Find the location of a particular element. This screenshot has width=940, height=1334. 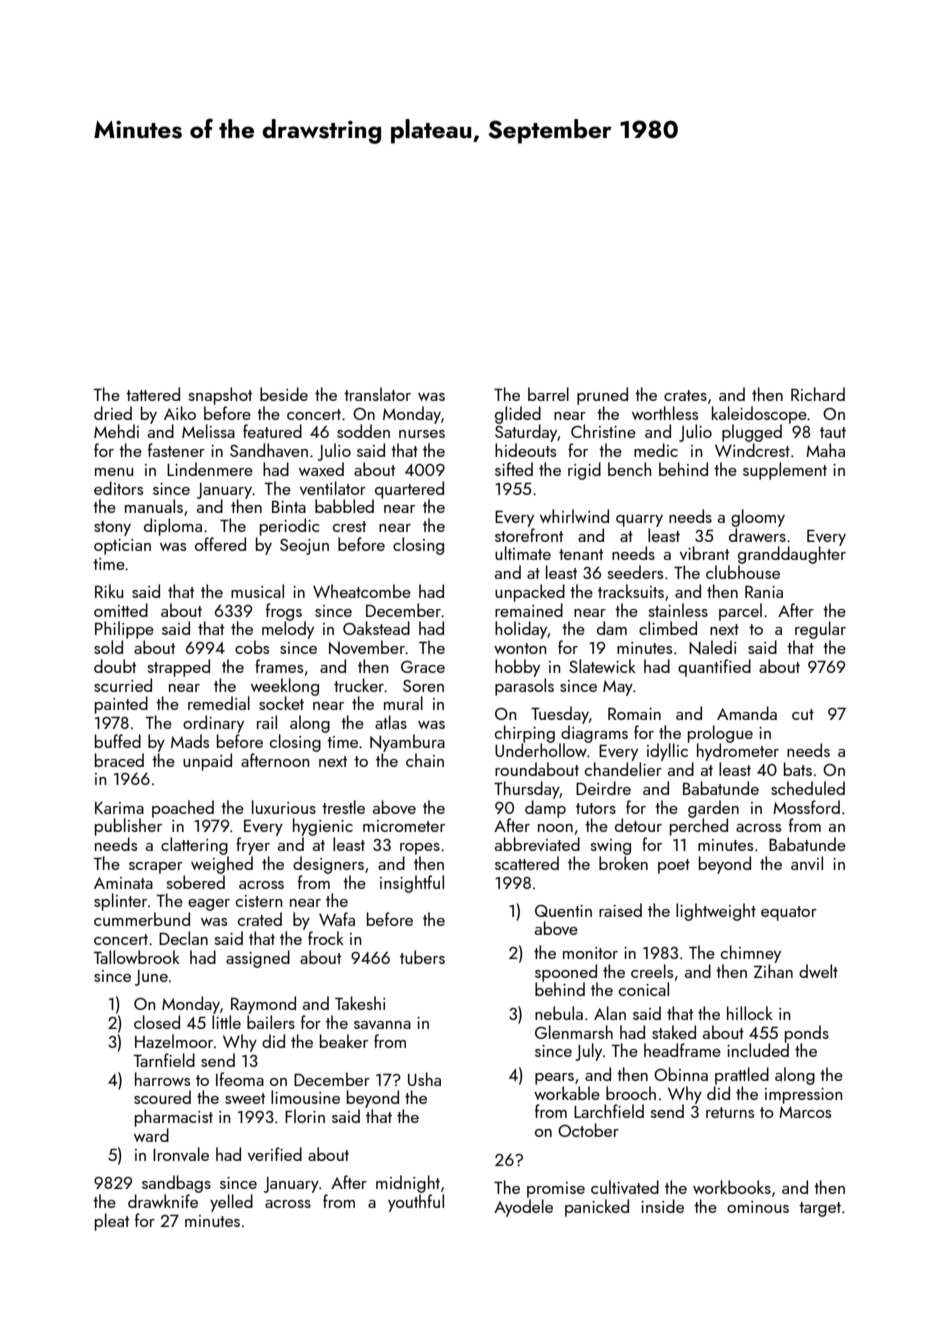

drawknife is located at coordinates (163, 1201).
